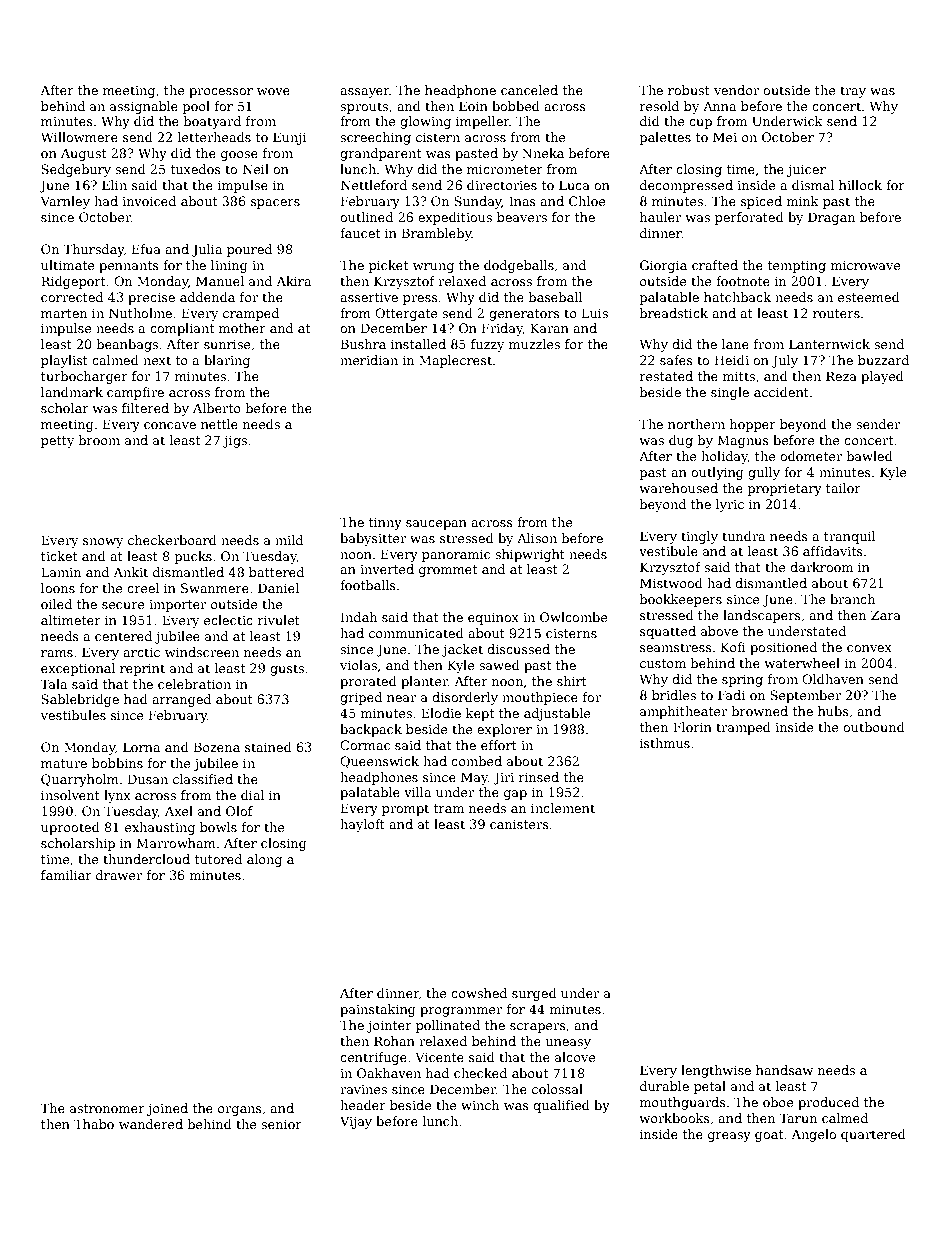 This page has height=1233, width=952. What do you see at coordinates (119, 875) in the page?
I see `drawer` at bounding box center [119, 875].
